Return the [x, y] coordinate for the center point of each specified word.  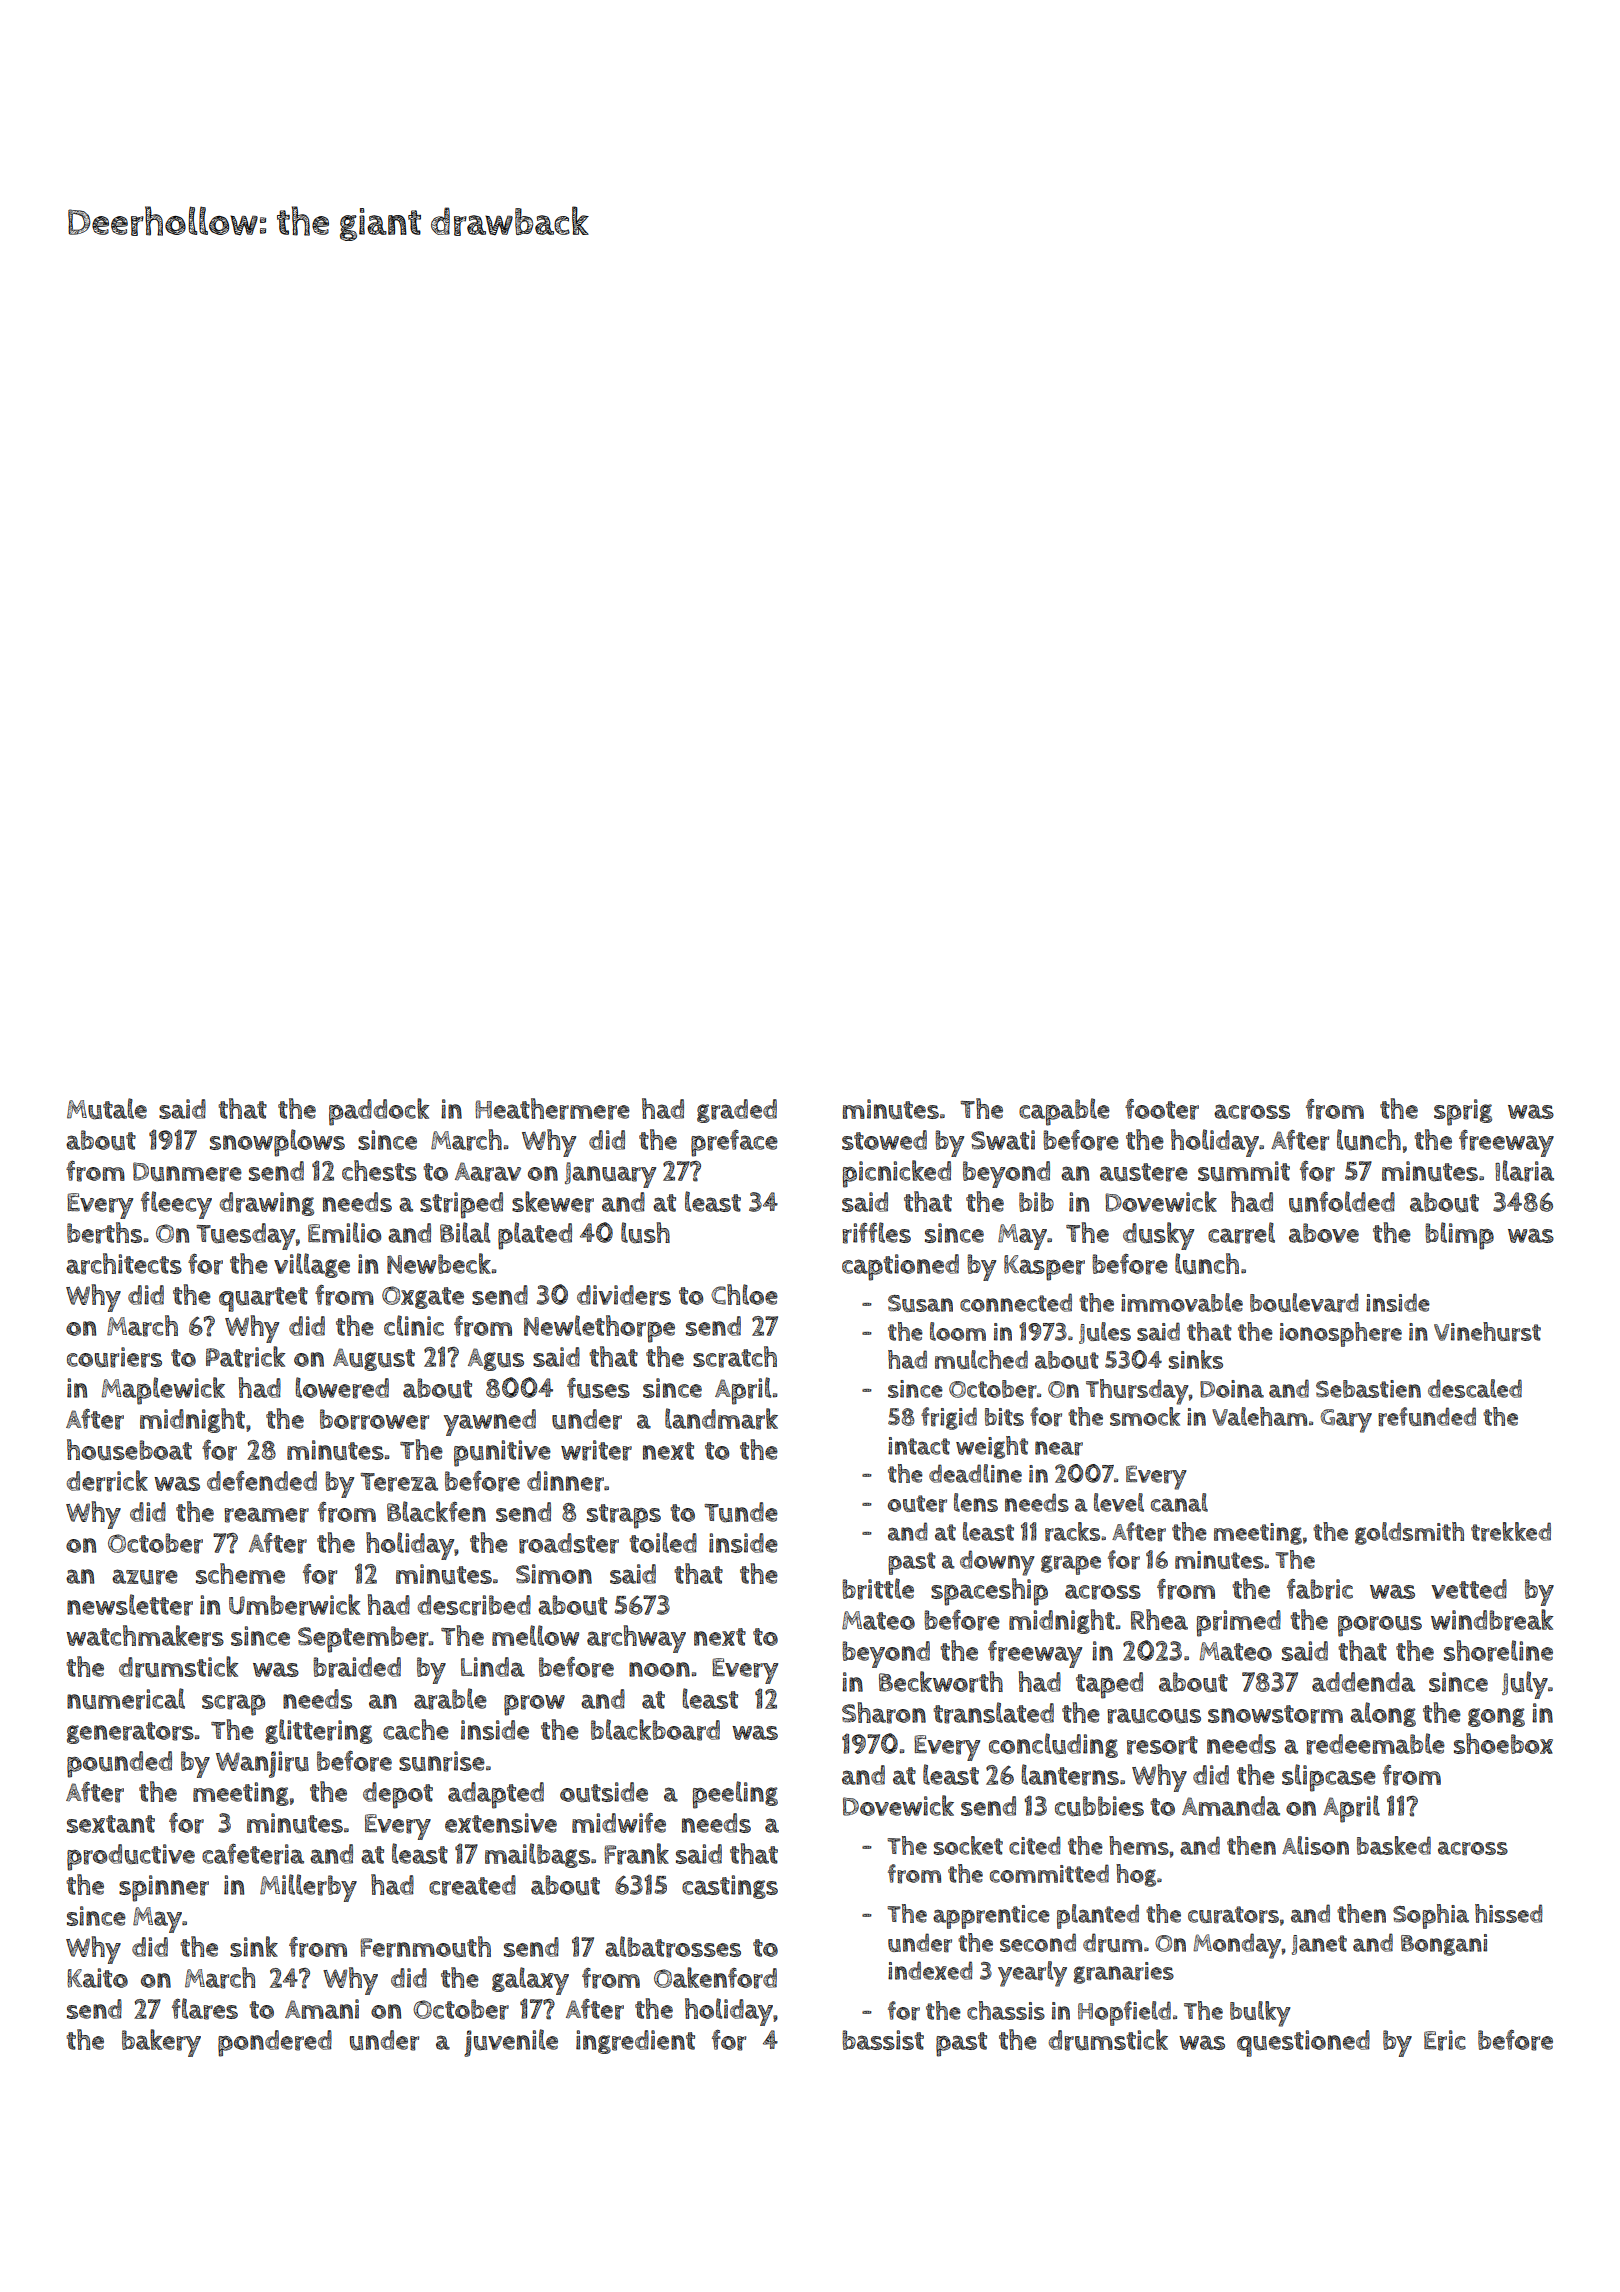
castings [730, 1887]
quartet [263, 1299]
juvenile [511, 2043]
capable [1064, 1112]
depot [398, 1795]
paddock [379, 1112]
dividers [624, 1295]
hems [1139, 1845]
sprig [1463, 1112]
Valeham [1259, 1416]
